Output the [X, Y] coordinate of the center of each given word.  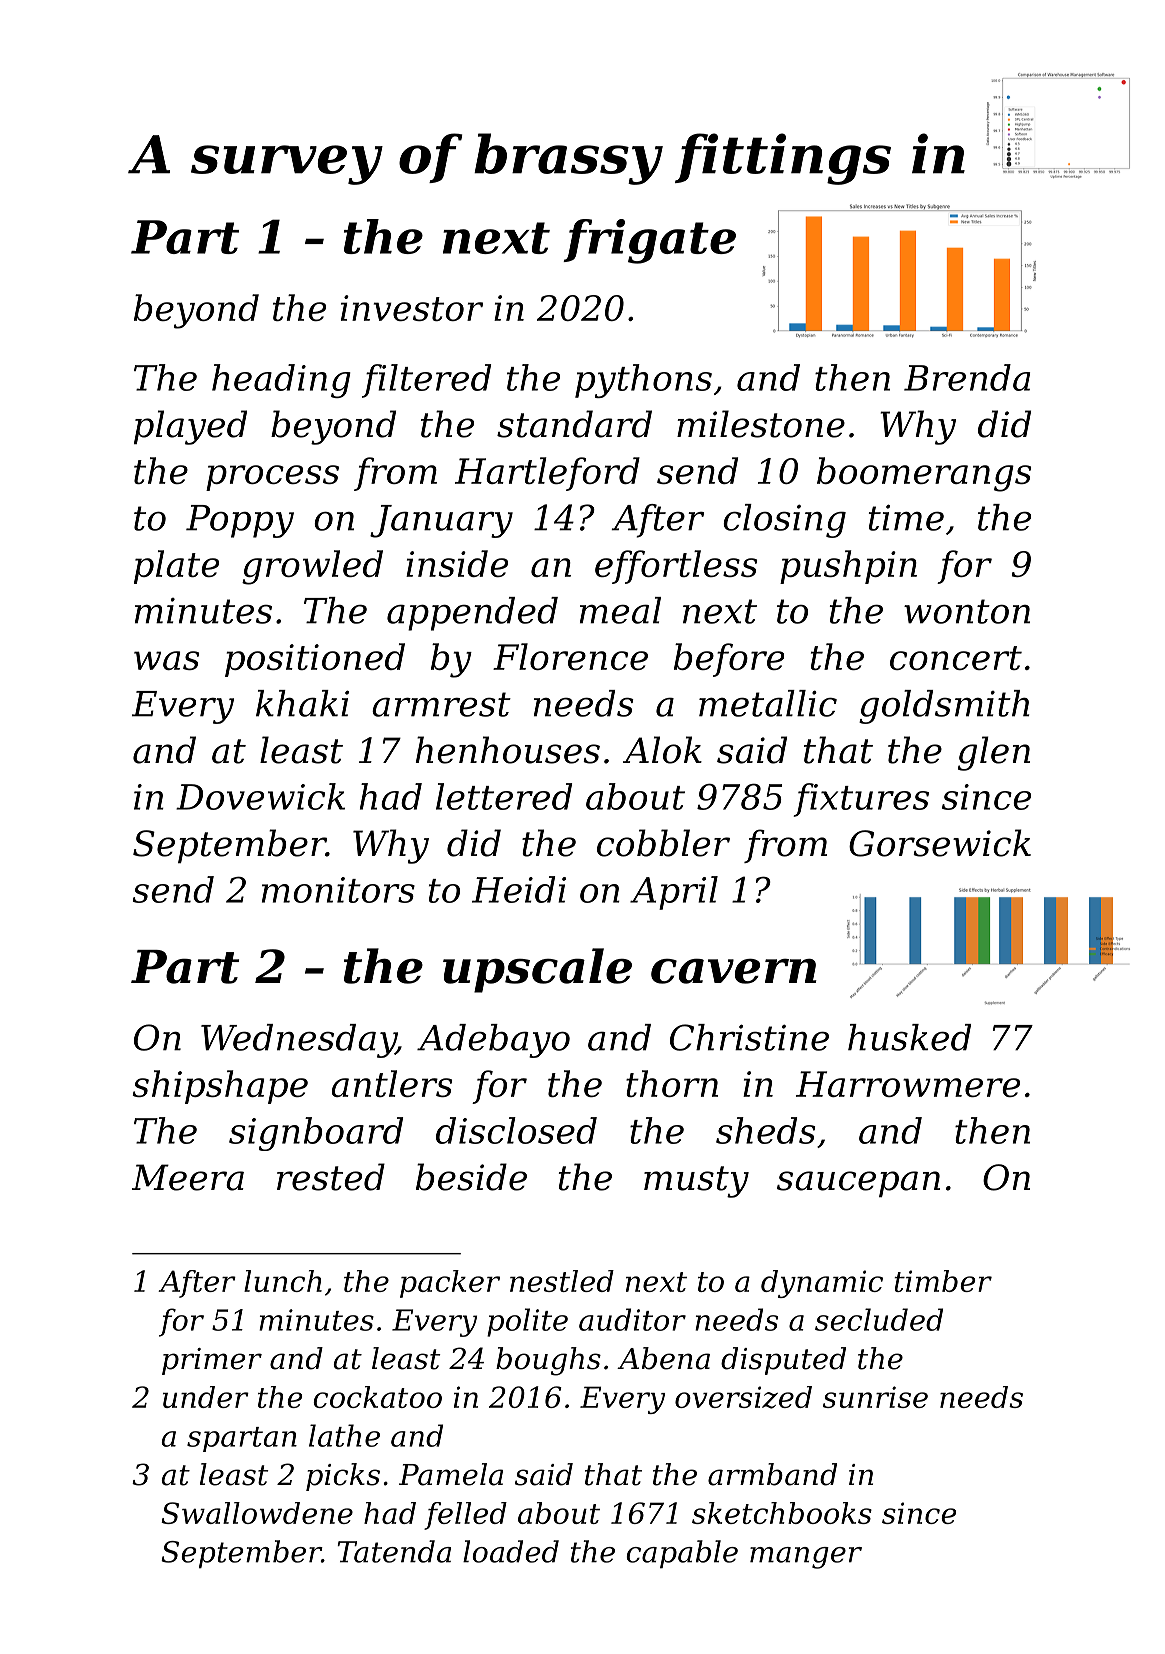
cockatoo [377, 1397]
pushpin [848, 567]
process [272, 478]
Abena [663, 1358]
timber [943, 1281]
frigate [649, 241]
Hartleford [547, 474]
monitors [338, 890]
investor [412, 308]
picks [343, 1477]
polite [527, 1322]
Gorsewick [940, 843]
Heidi [519, 889]
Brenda [967, 377]
